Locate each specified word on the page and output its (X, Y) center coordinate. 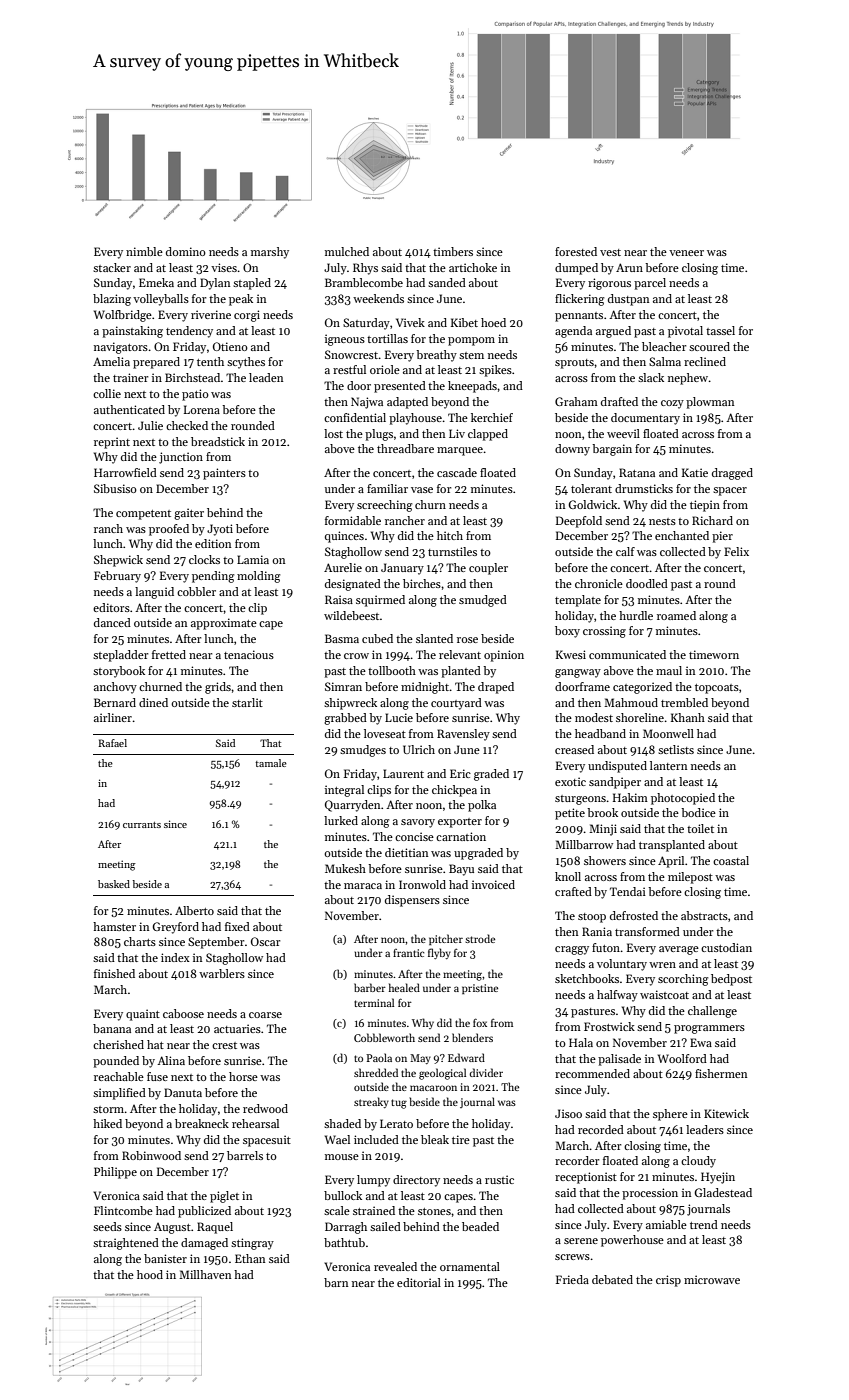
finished (114, 973)
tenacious (249, 654)
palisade (619, 1060)
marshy (270, 253)
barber (370, 987)
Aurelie (343, 567)
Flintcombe (123, 1210)
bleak (435, 1139)
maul (669, 670)
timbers (453, 251)
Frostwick (609, 1026)
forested (576, 251)
